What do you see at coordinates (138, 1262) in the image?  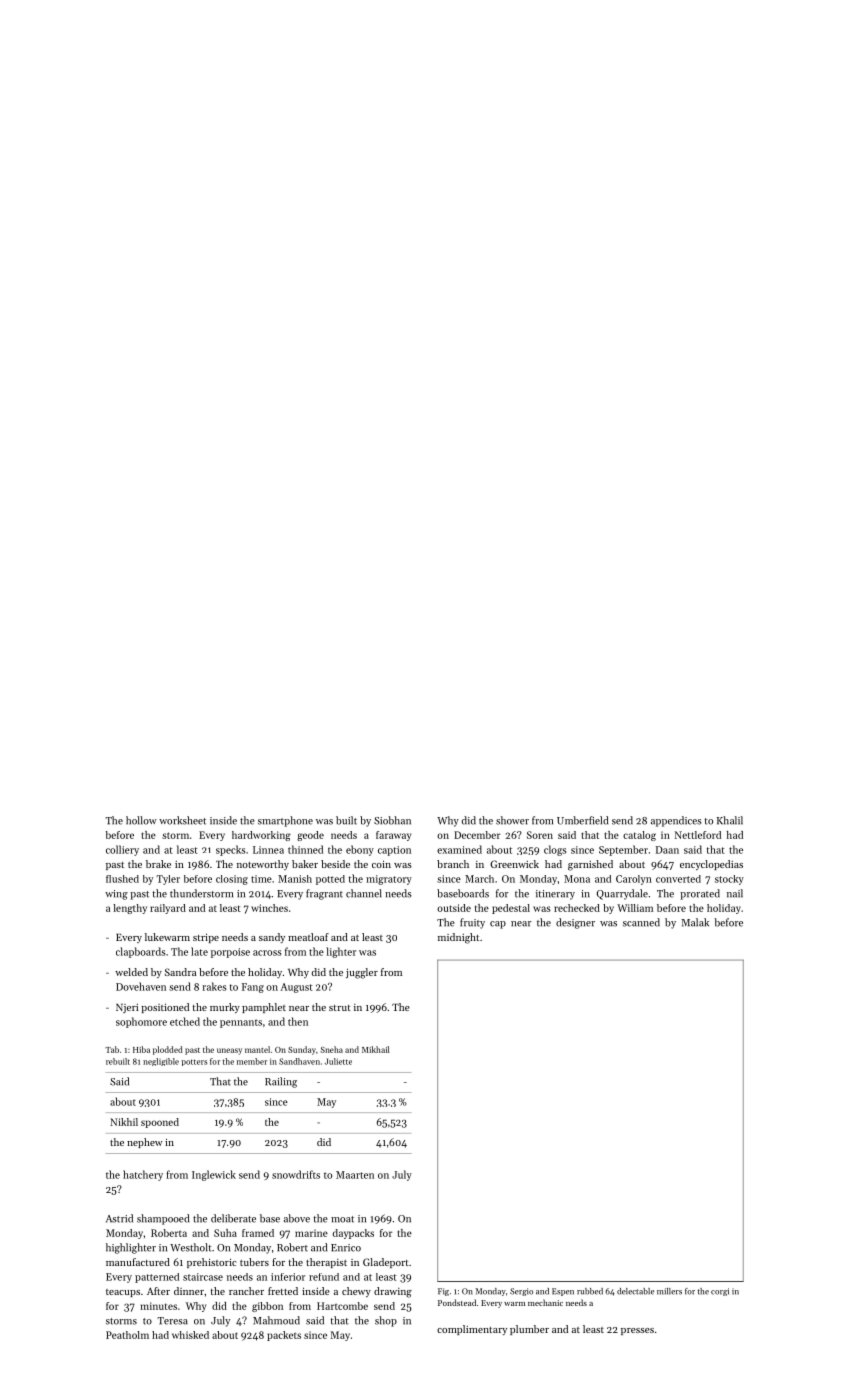 I see `manufactured` at bounding box center [138, 1262].
